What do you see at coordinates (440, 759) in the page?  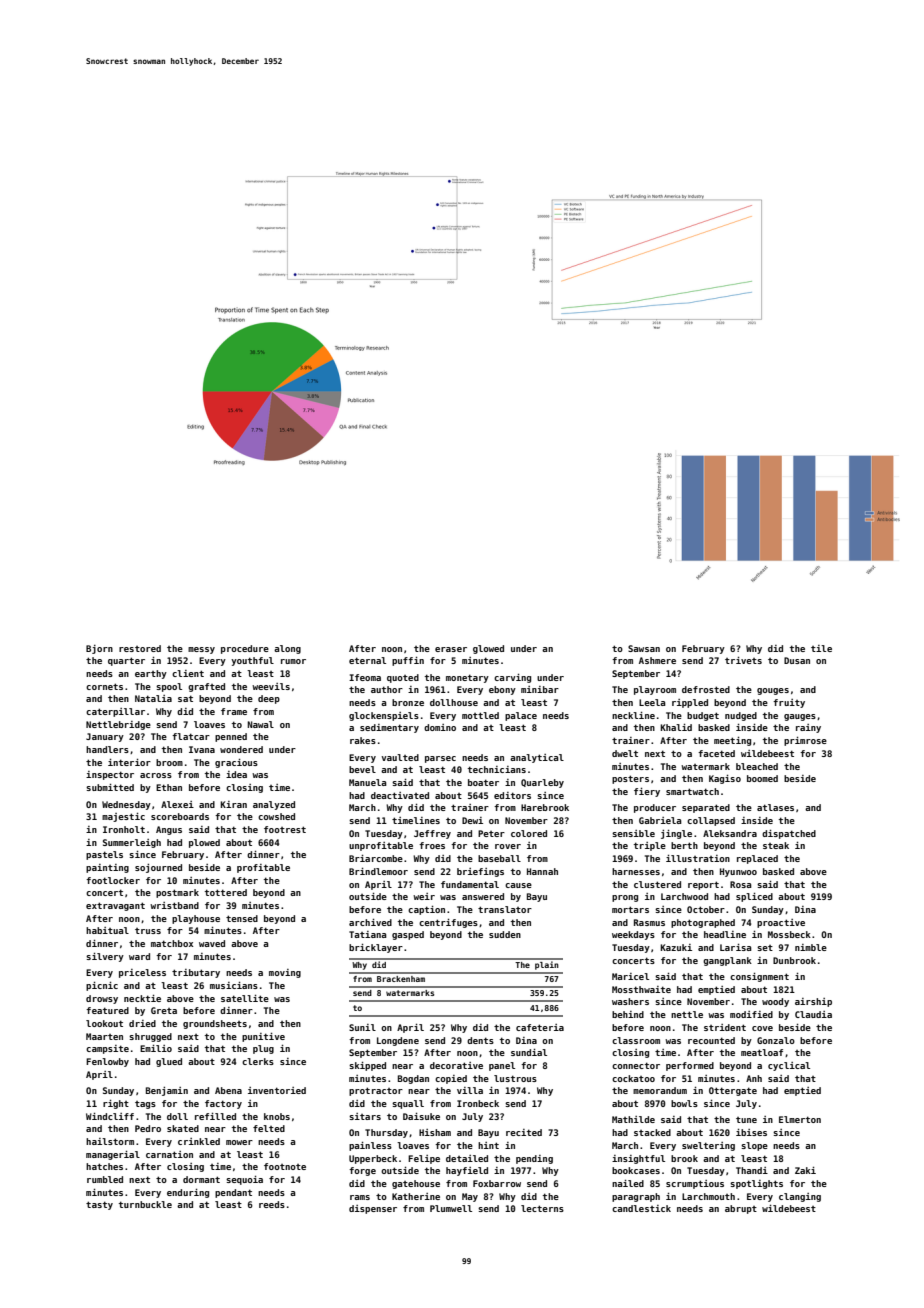 I see `parsec` at bounding box center [440, 759].
